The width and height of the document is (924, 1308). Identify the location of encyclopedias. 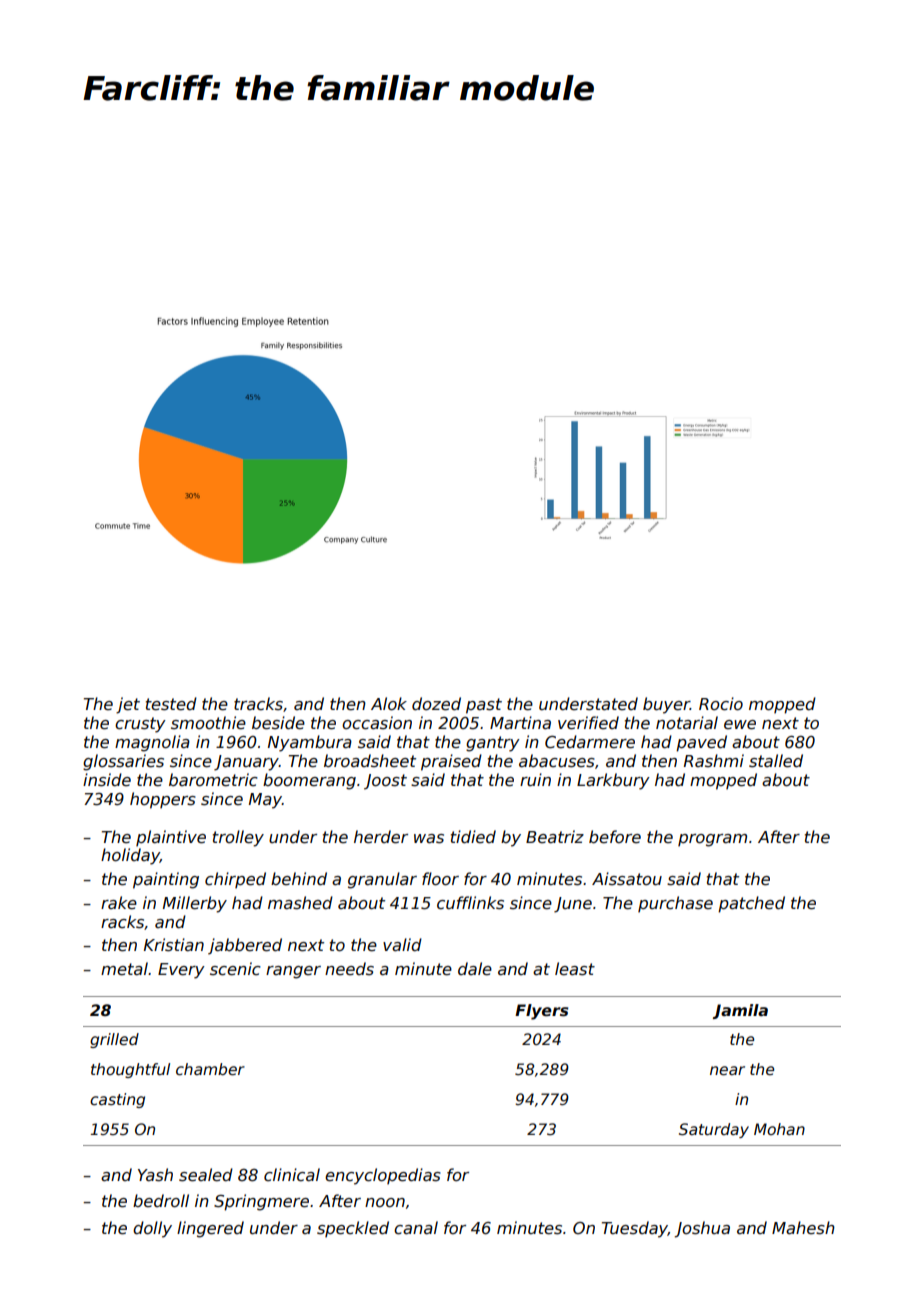
(383, 1176).
